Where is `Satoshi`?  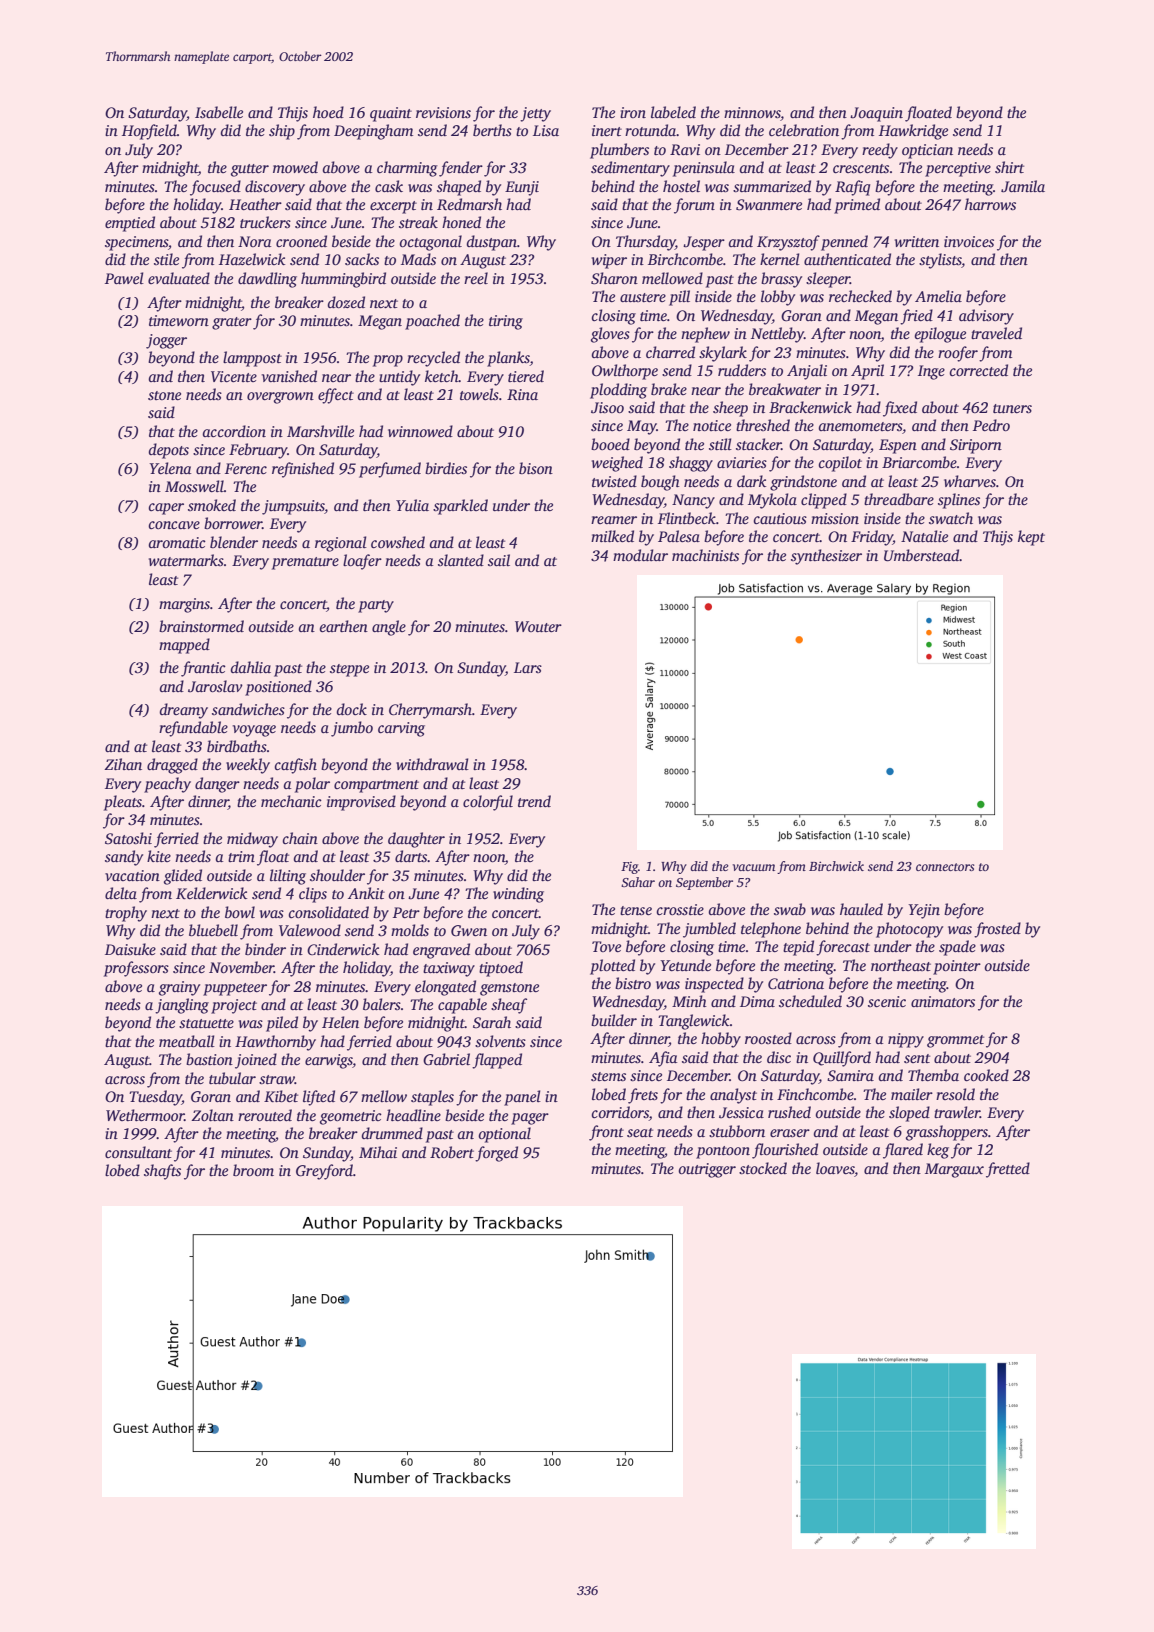
Satoshi is located at coordinates (128, 838).
